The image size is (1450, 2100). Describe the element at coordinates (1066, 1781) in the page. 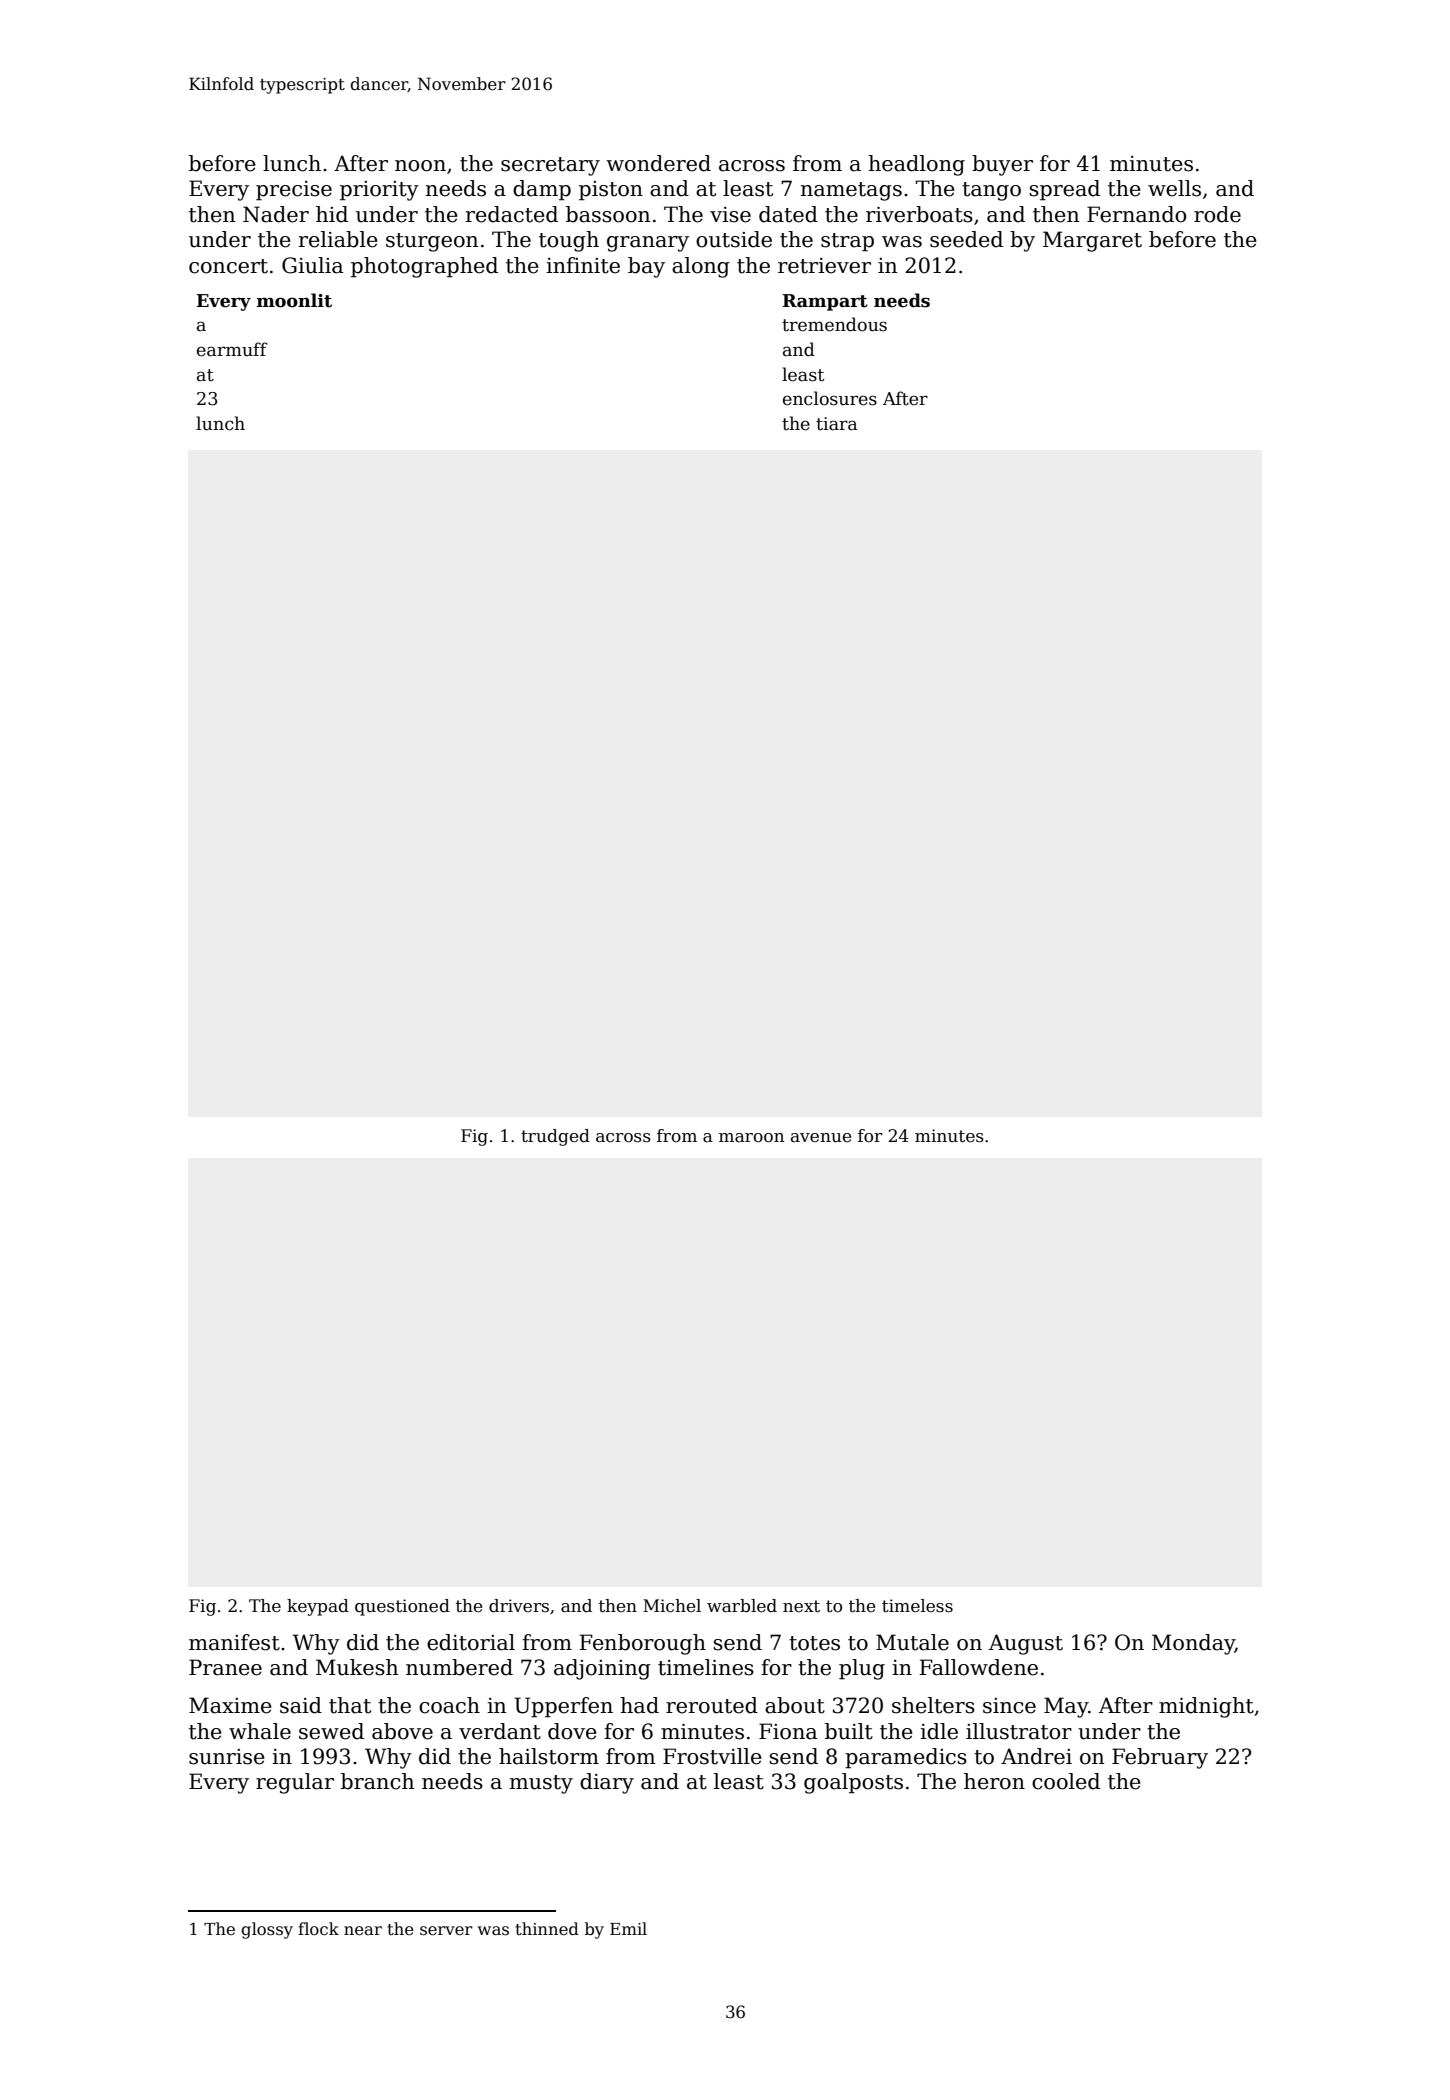

I see `cooled` at that location.
